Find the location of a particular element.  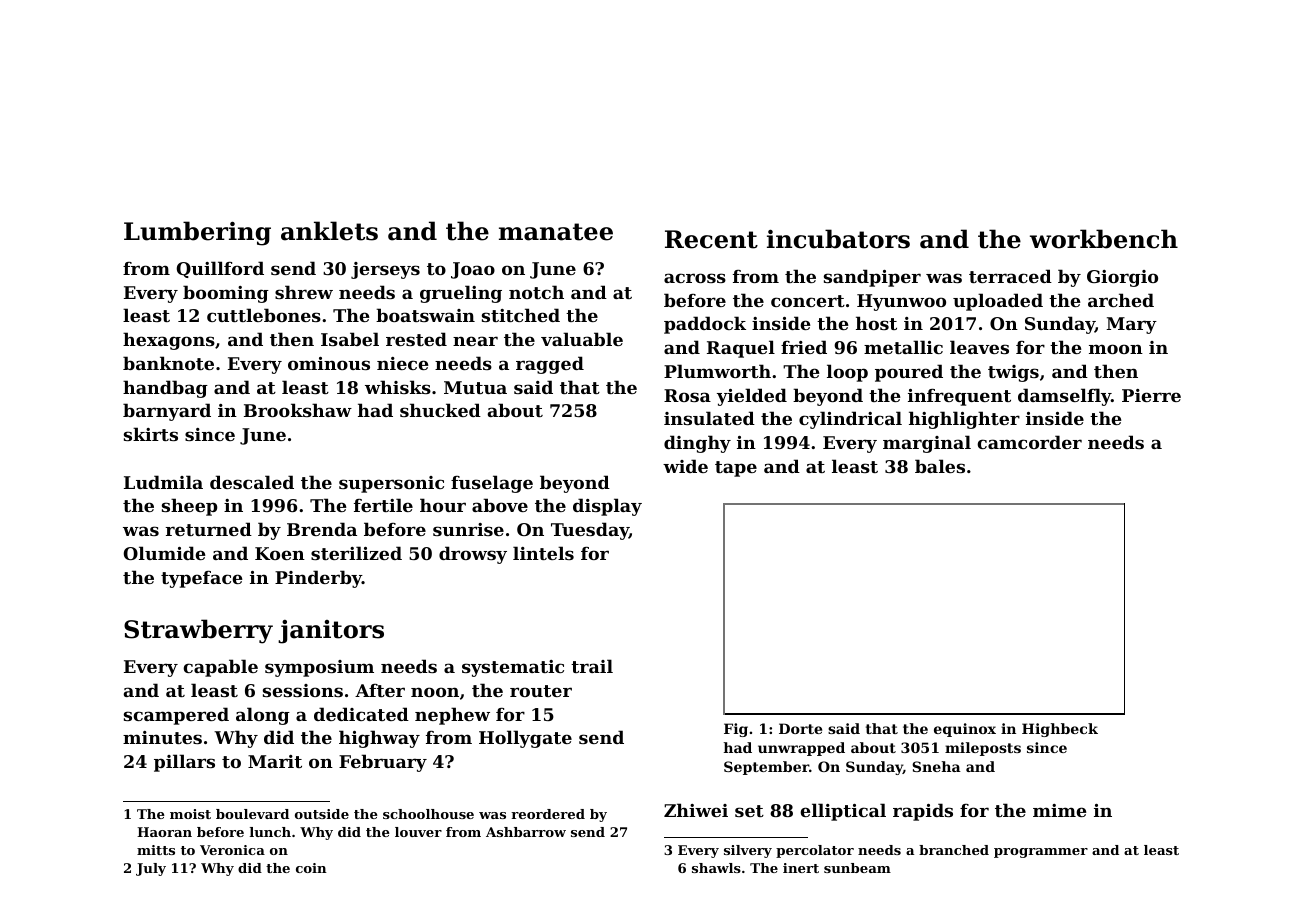

Lumbering is located at coordinates (197, 233).
